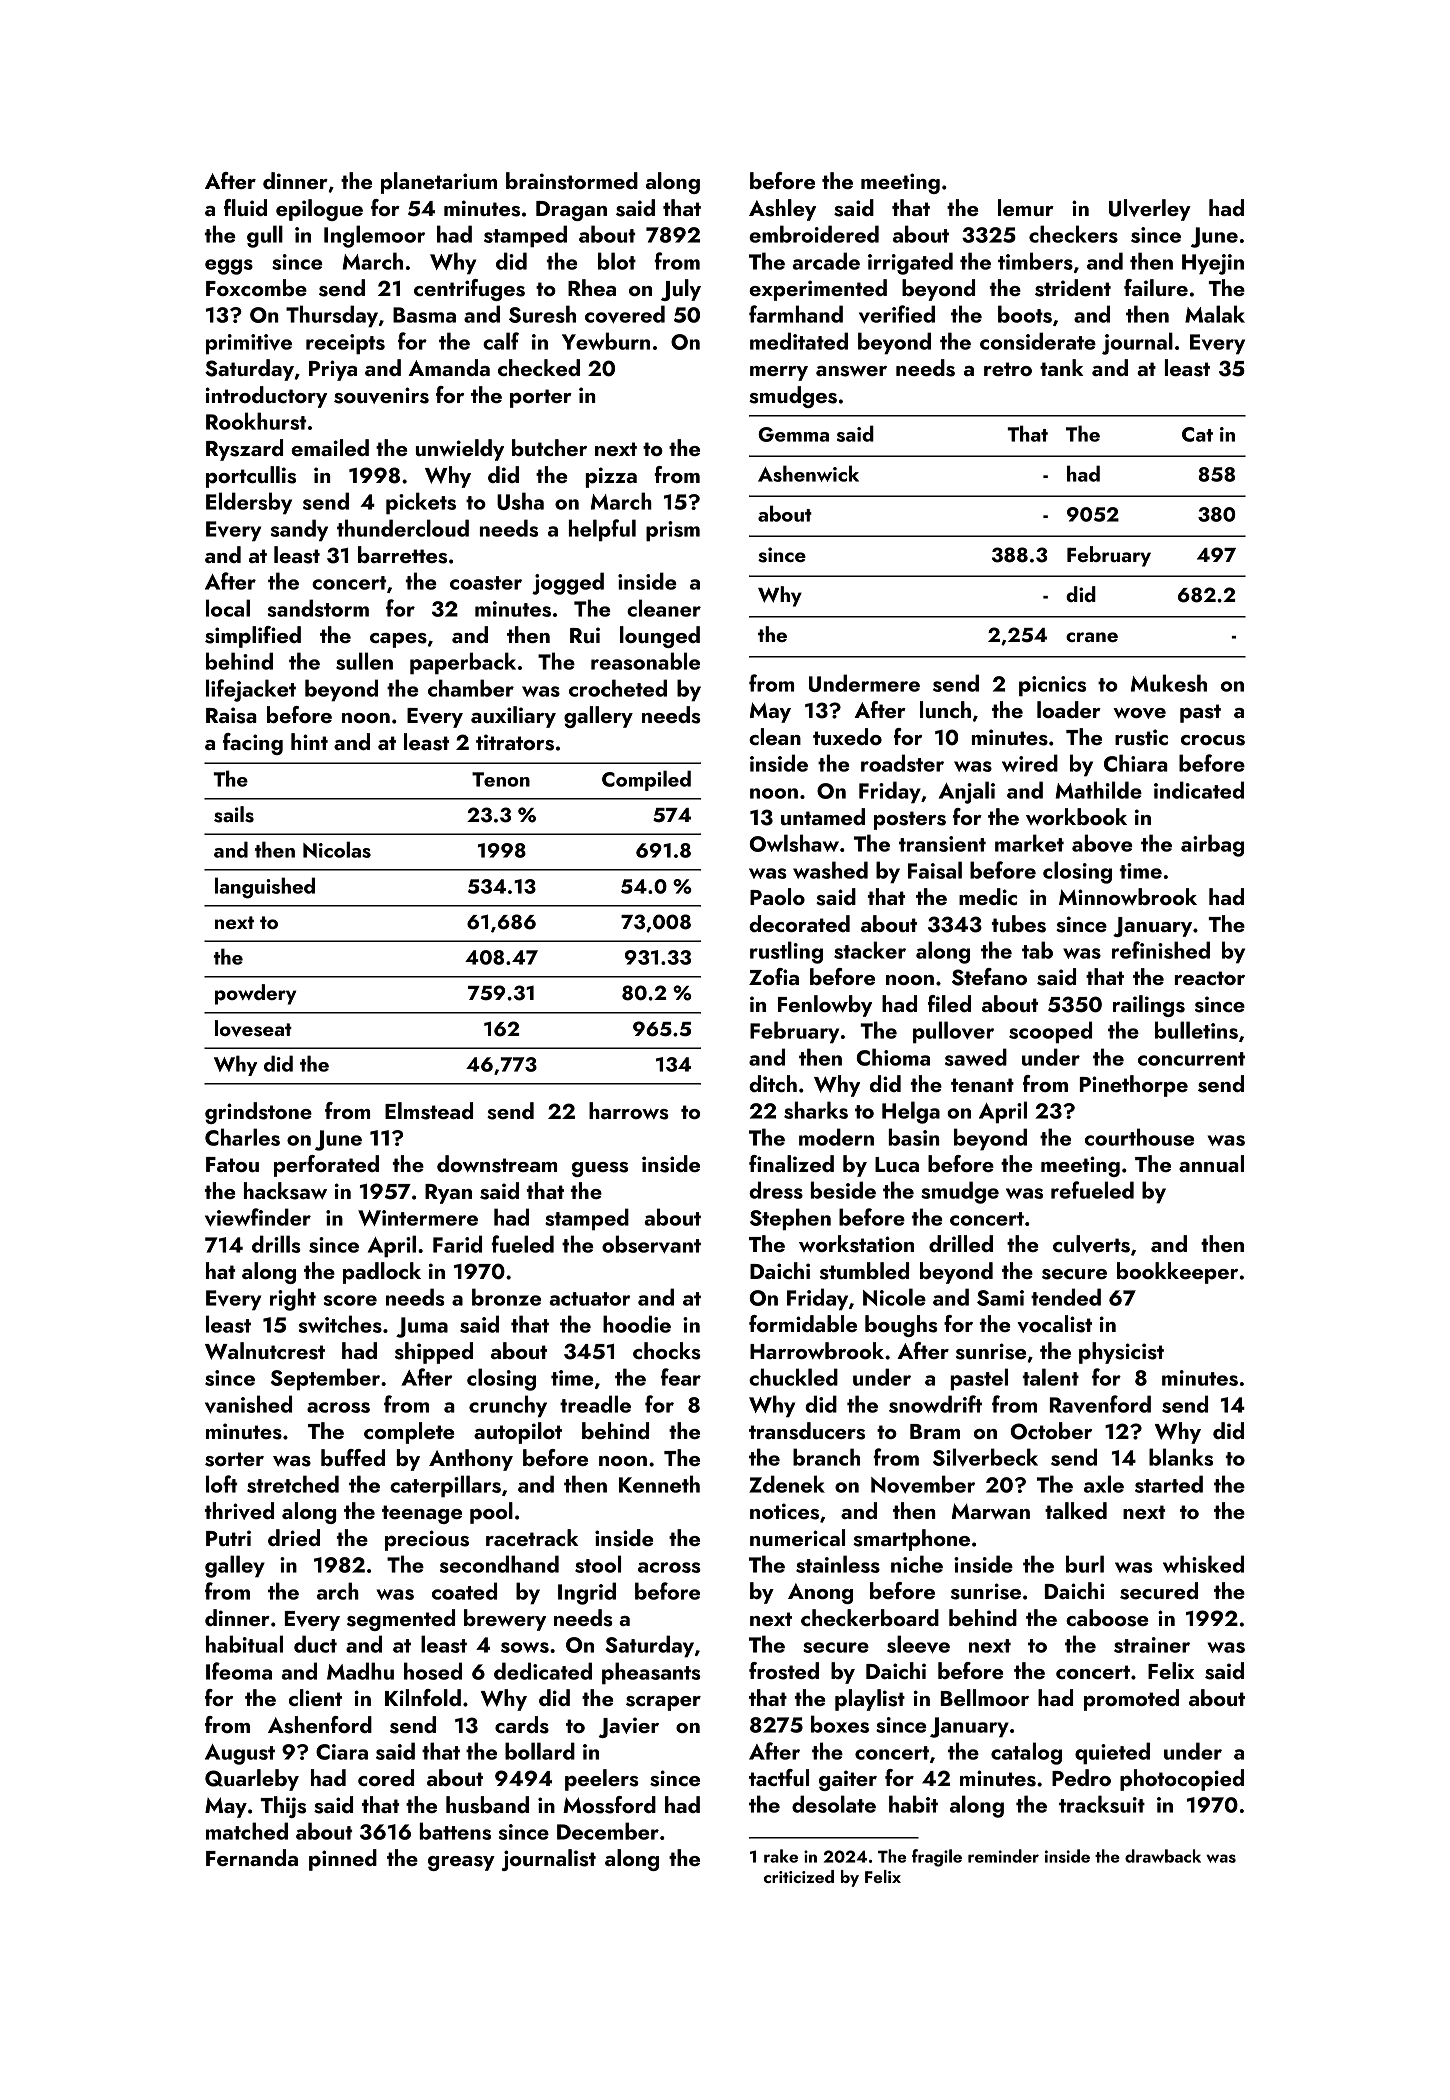  Describe the element at coordinates (299, 530) in the image. I see `sandy` at that location.
